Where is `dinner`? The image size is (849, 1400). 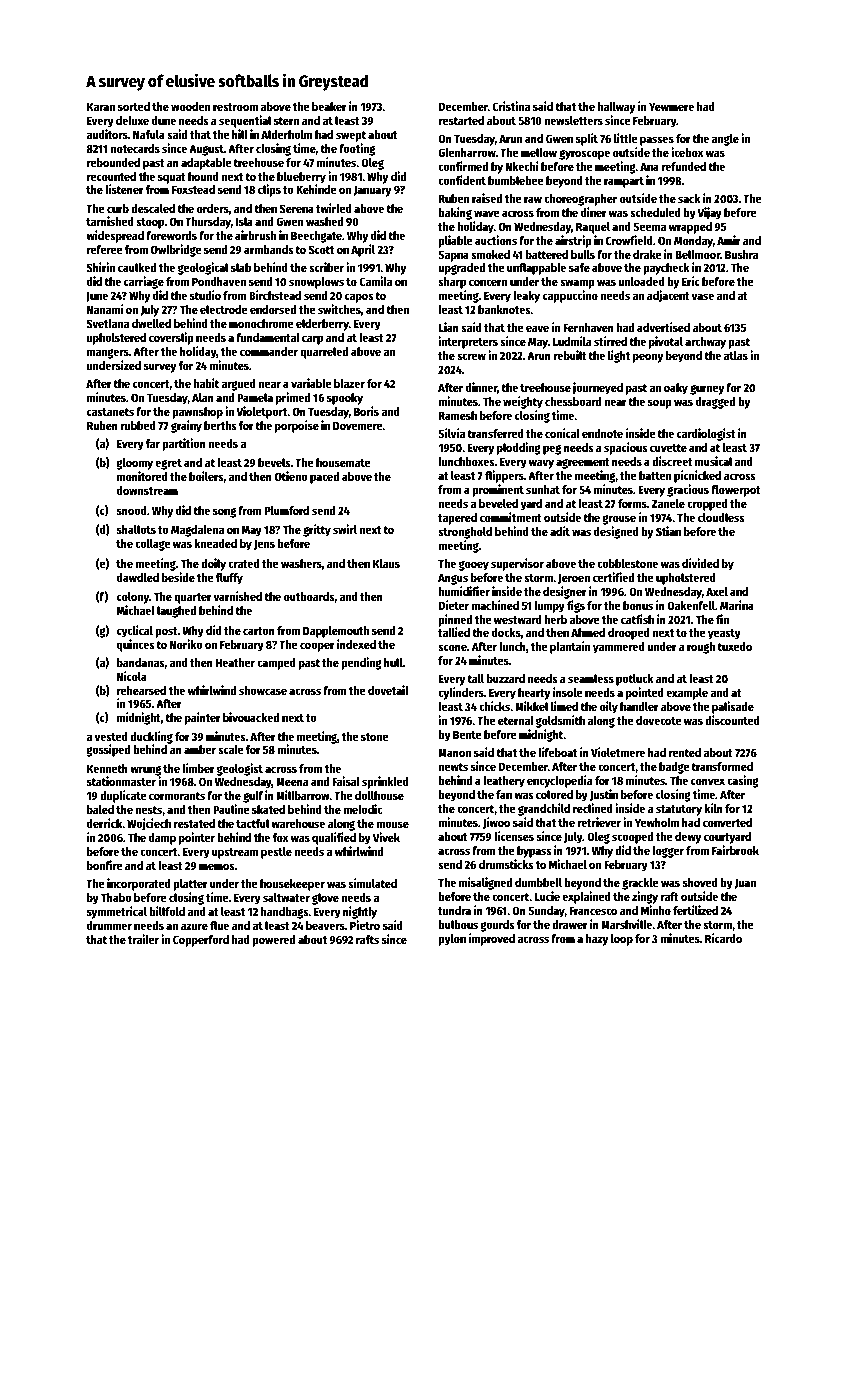
dinner is located at coordinates (482, 388).
